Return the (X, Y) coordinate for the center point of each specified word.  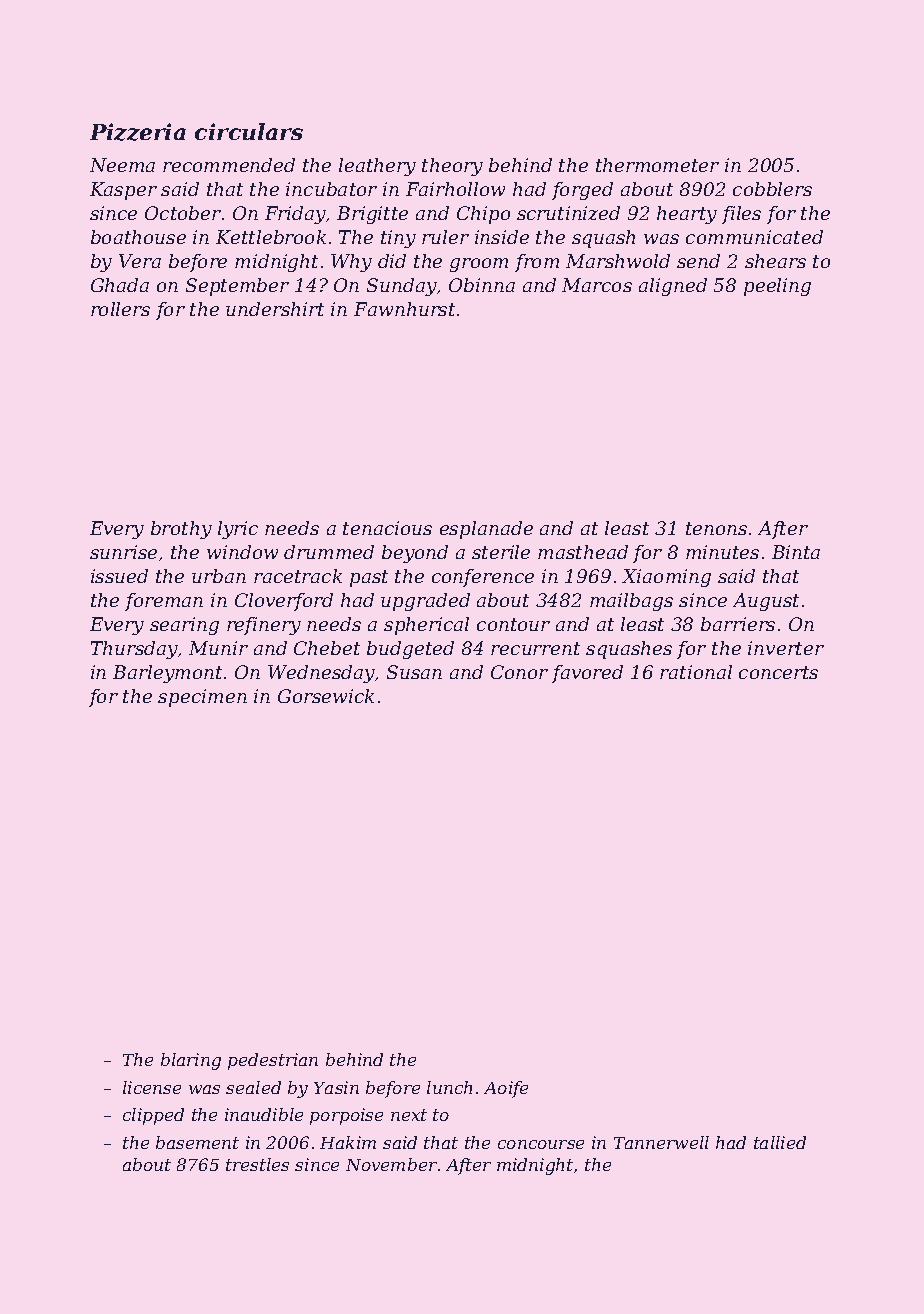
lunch (449, 1087)
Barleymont (167, 674)
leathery (377, 167)
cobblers (772, 189)
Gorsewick (326, 696)
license (152, 1087)
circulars (249, 131)
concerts (778, 672)
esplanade (486, 530)
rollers (120, 309)
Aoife (506, 1089)
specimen (202, 698)
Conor (519, 672)
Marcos (597, 285)
